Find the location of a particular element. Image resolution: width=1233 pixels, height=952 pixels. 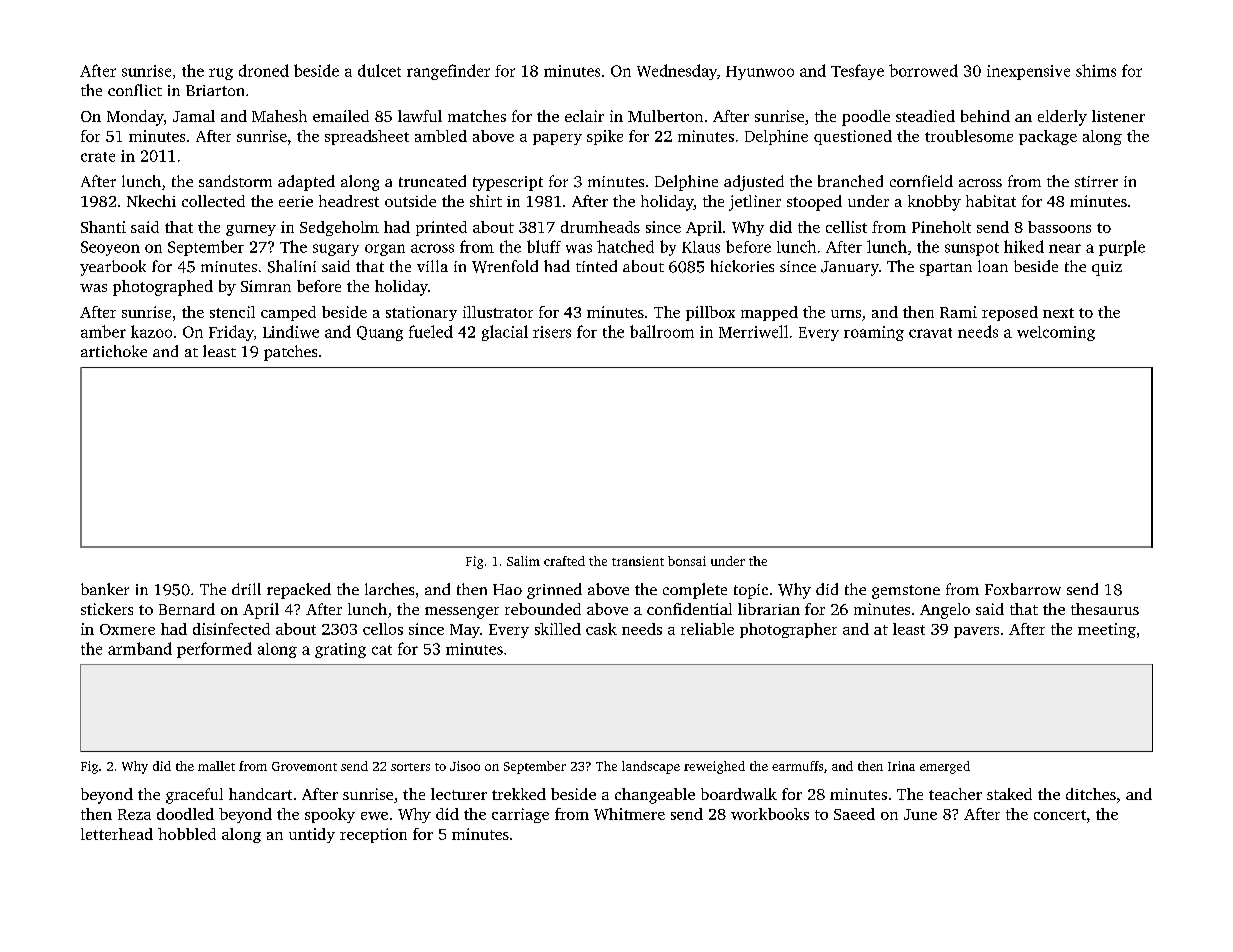

grating is located at coordinates (340, 650).
